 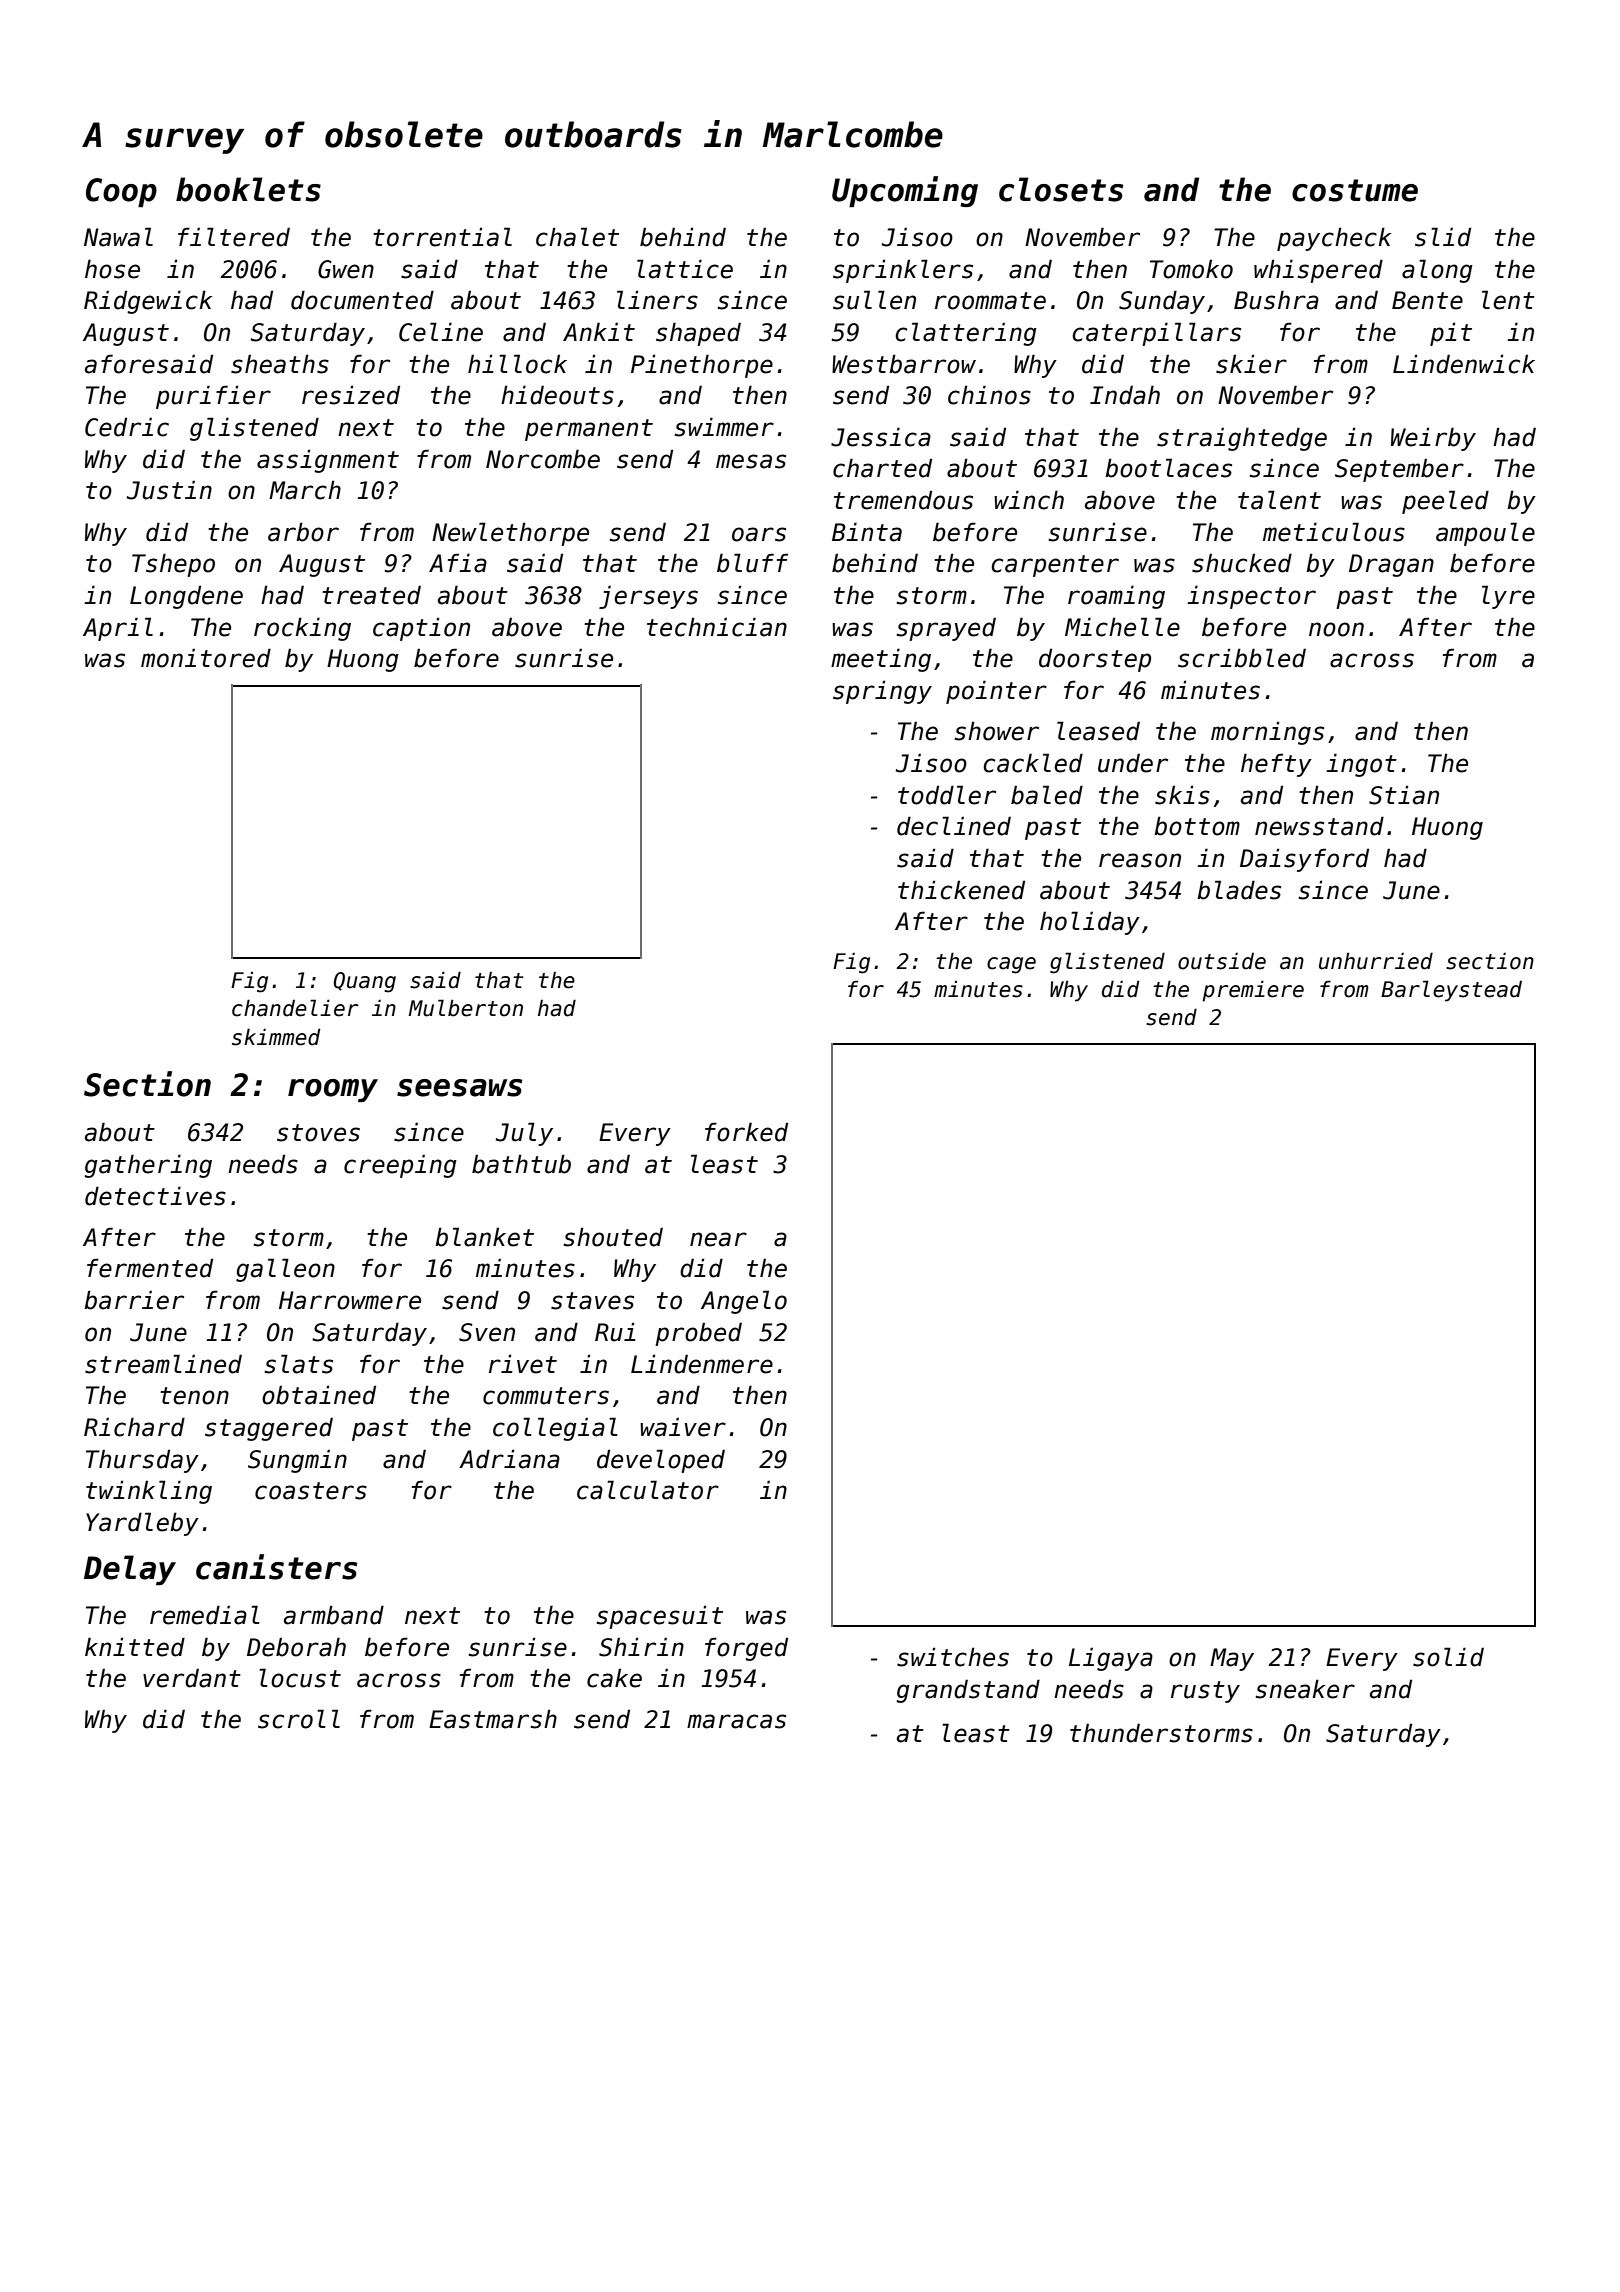 What do you see at coordinates (305, 490) in the screenshot?
I see `March` at bounding box center [305, 490].
